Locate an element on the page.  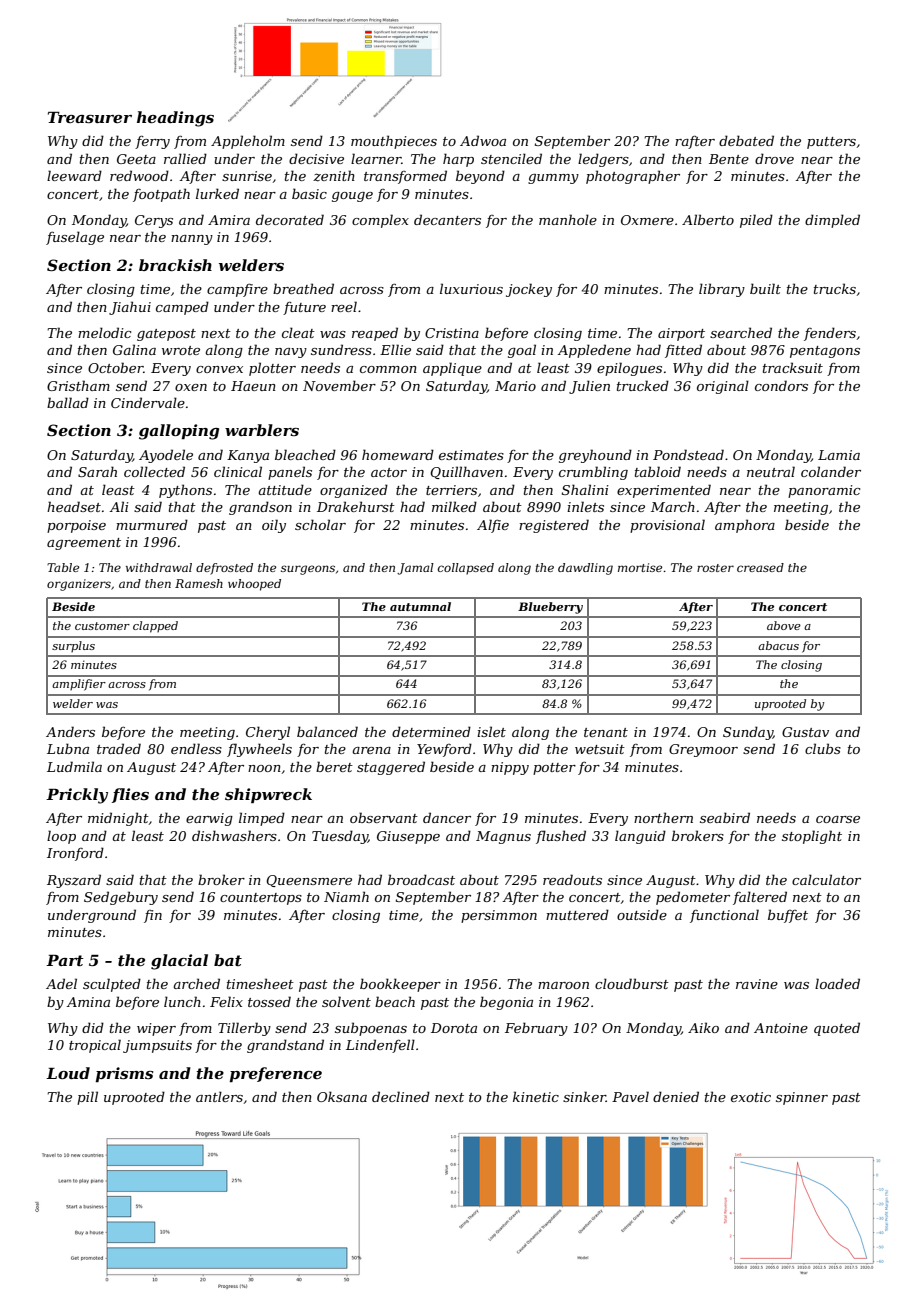
Gristham is located at coordinates (78, 385).
